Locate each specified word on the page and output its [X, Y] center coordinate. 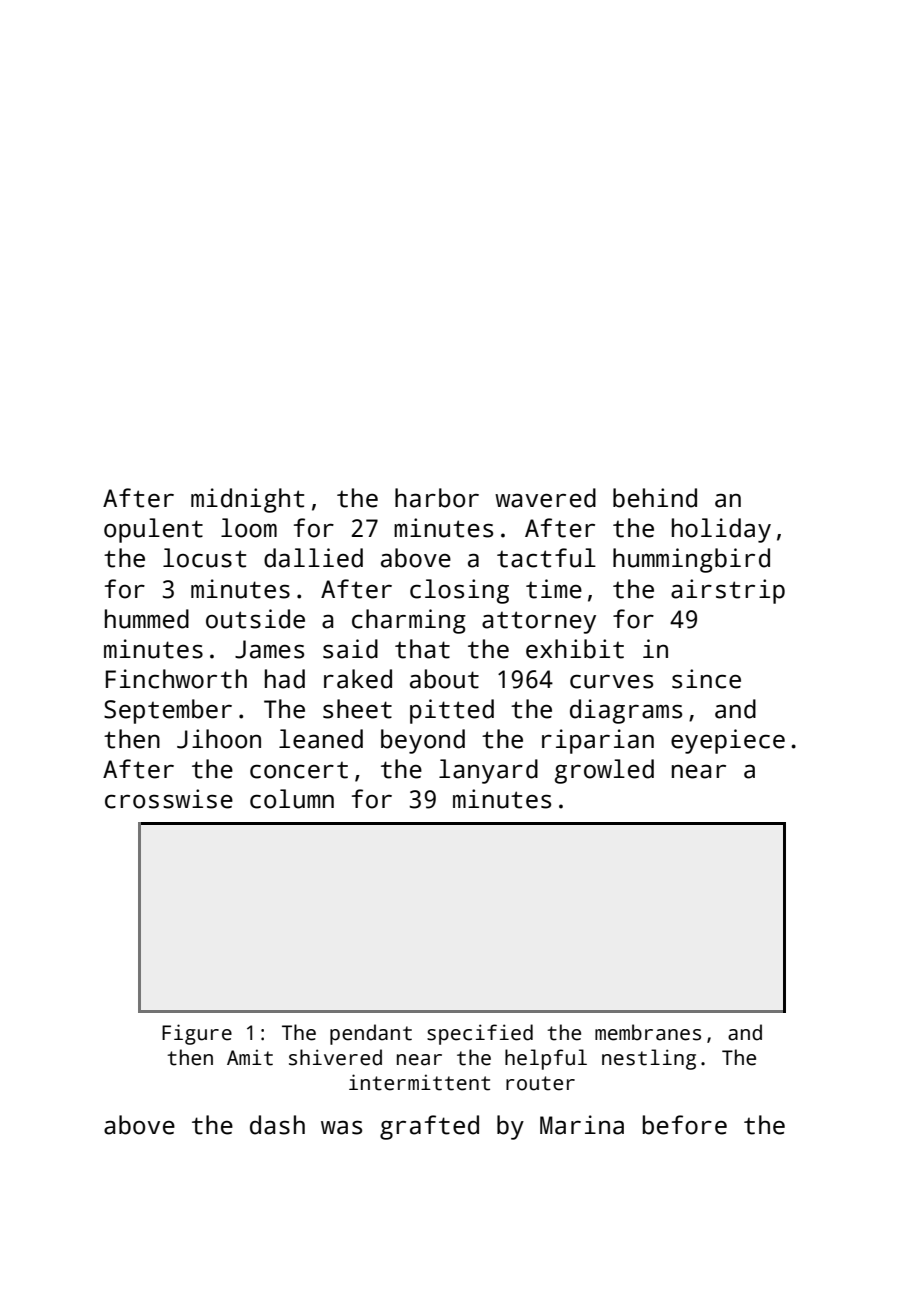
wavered [545, 498]
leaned [321, 739]
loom [249, 528]
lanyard [488, 771]
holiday [721, 530]
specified [480, 1034]
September [168, 711]
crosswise [169, 799]
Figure [197, 1034]
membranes [648, 1032]
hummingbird [691, 560]
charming [409, 621]
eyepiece [728, 741]
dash [277, 1125]
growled [604, 771]
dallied [313, 558]
